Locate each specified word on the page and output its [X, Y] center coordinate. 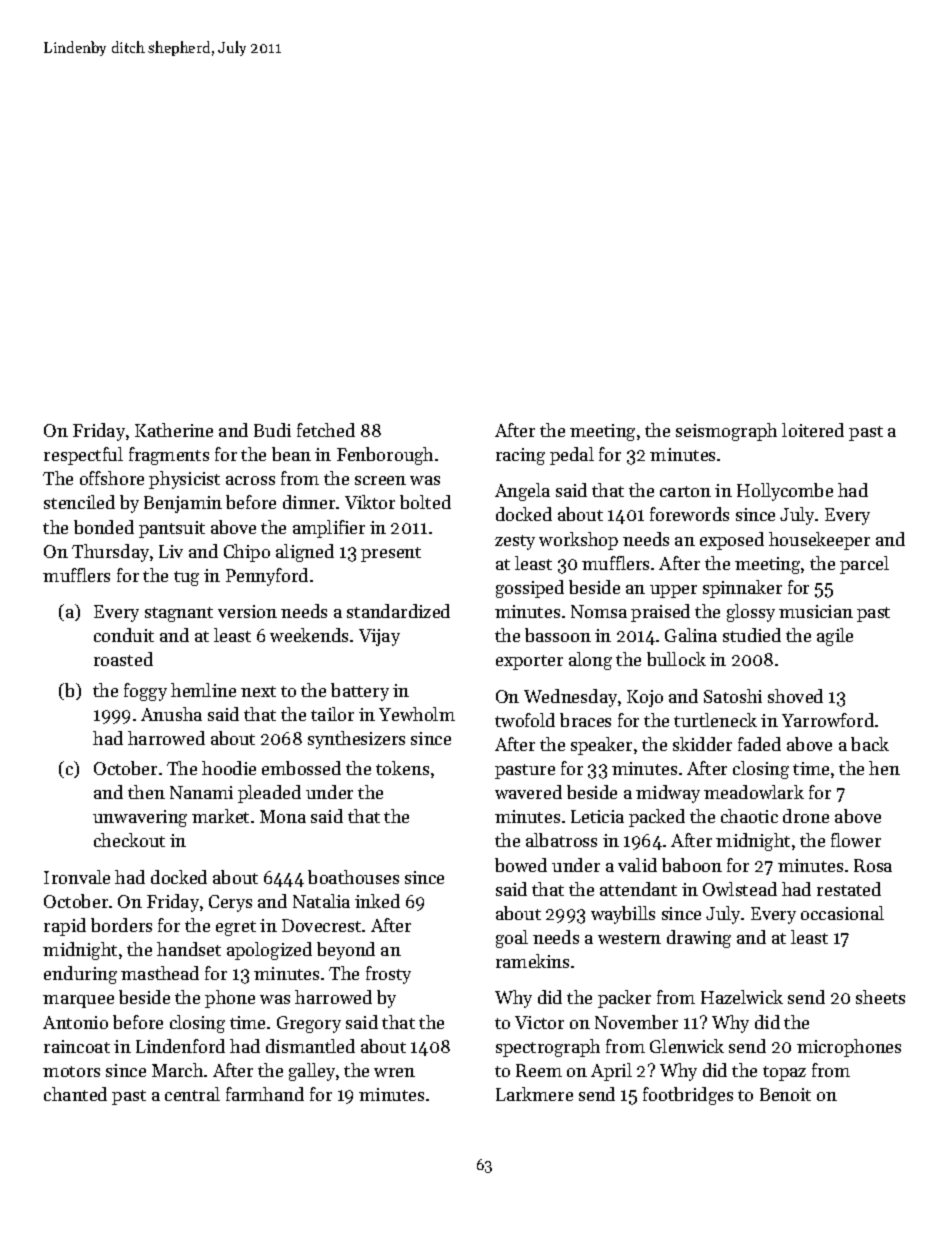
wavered [528, 792]
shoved [795, 696]
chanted [75, 1094]
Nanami [201, 792]
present [391, 554]
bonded [104, 527]
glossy [751, 613]
